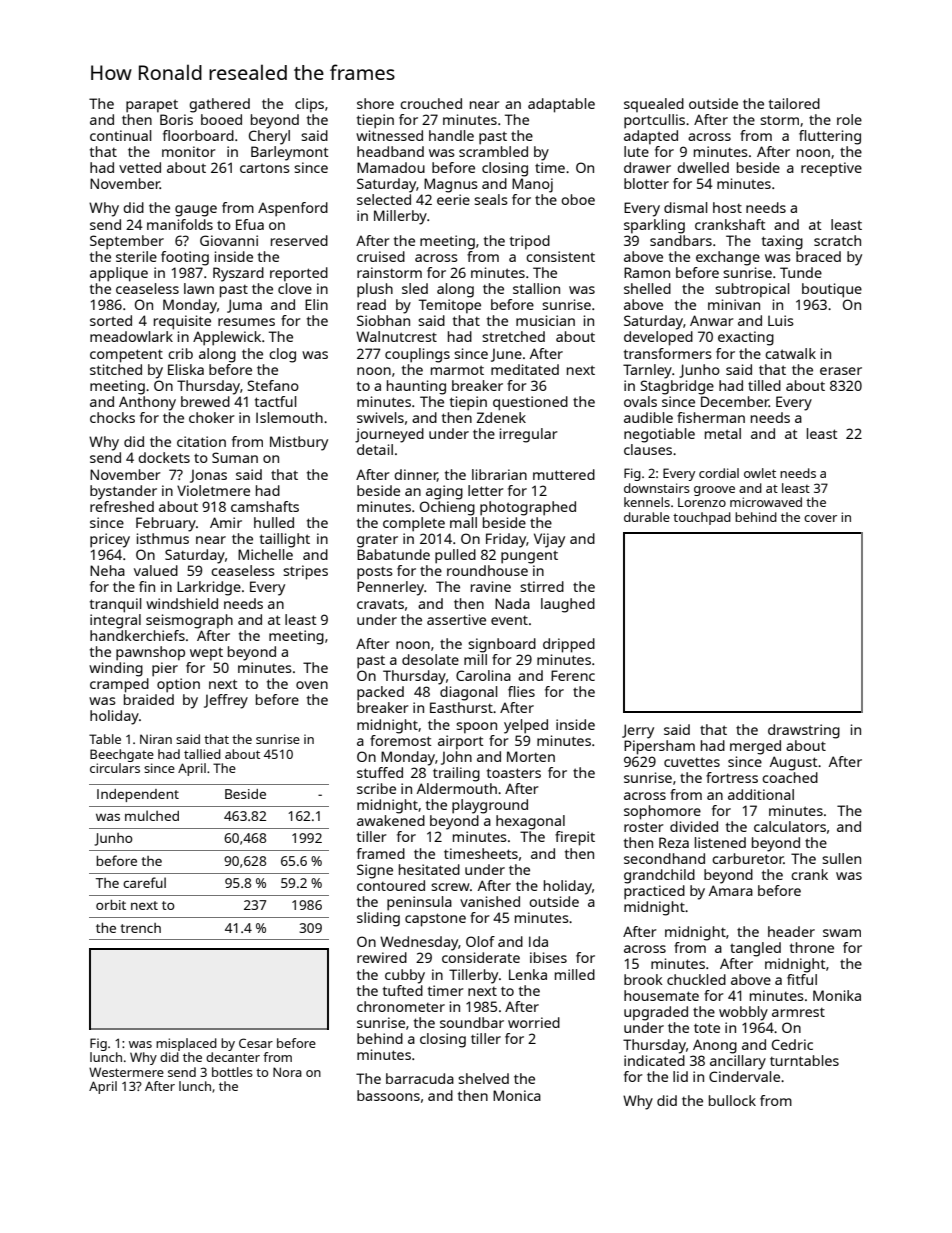 The height and width of the page is (1233, 952). Describe the element at coordinates (483, 1078) in the page. I see `shelved` at that location.
